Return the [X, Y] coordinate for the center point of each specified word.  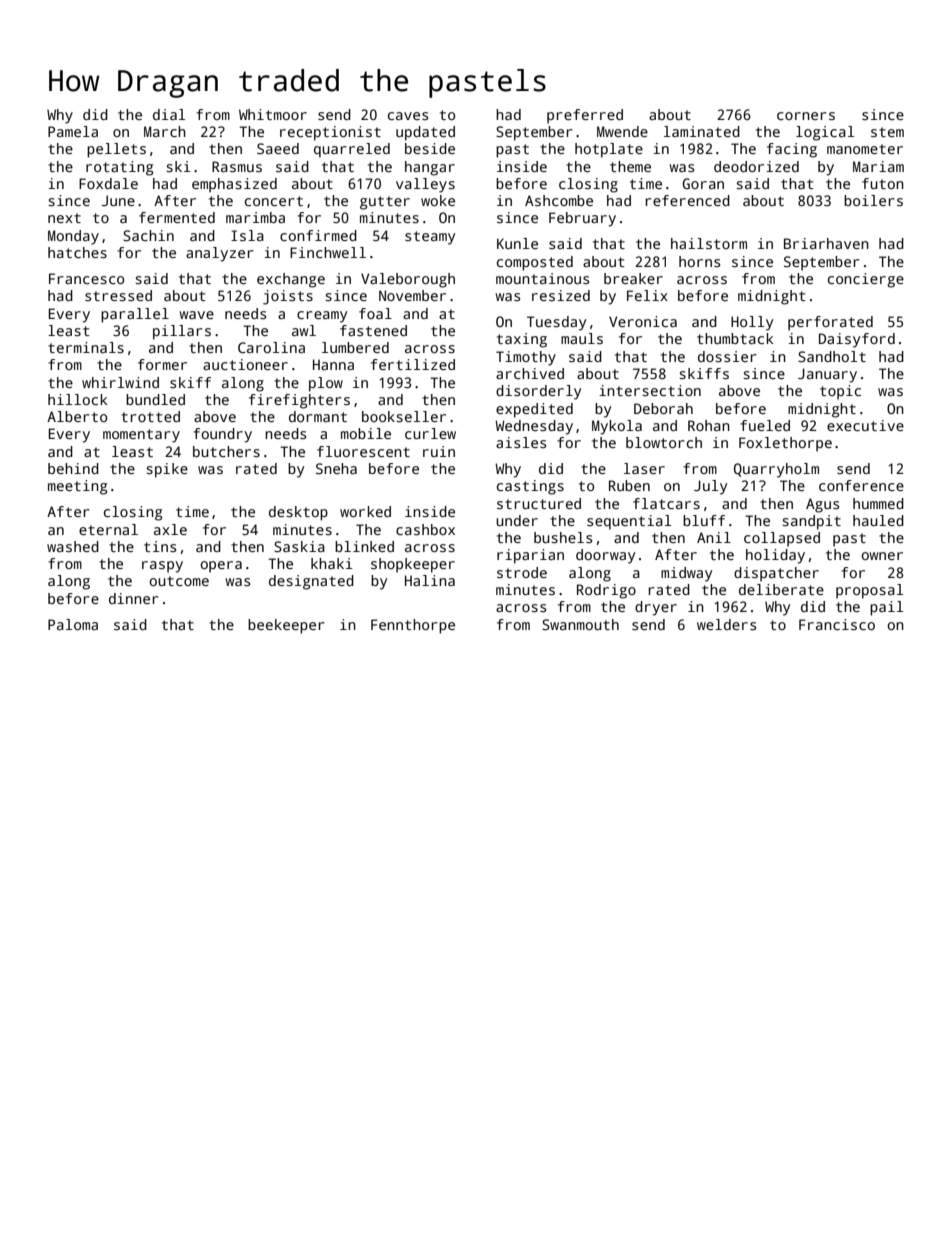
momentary [141, 436]
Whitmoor [273, 114]
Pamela [73, 131]
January [827, 375]
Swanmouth [580, 624]
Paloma [73, 624]
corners [806, 116]
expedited [534, 410]
